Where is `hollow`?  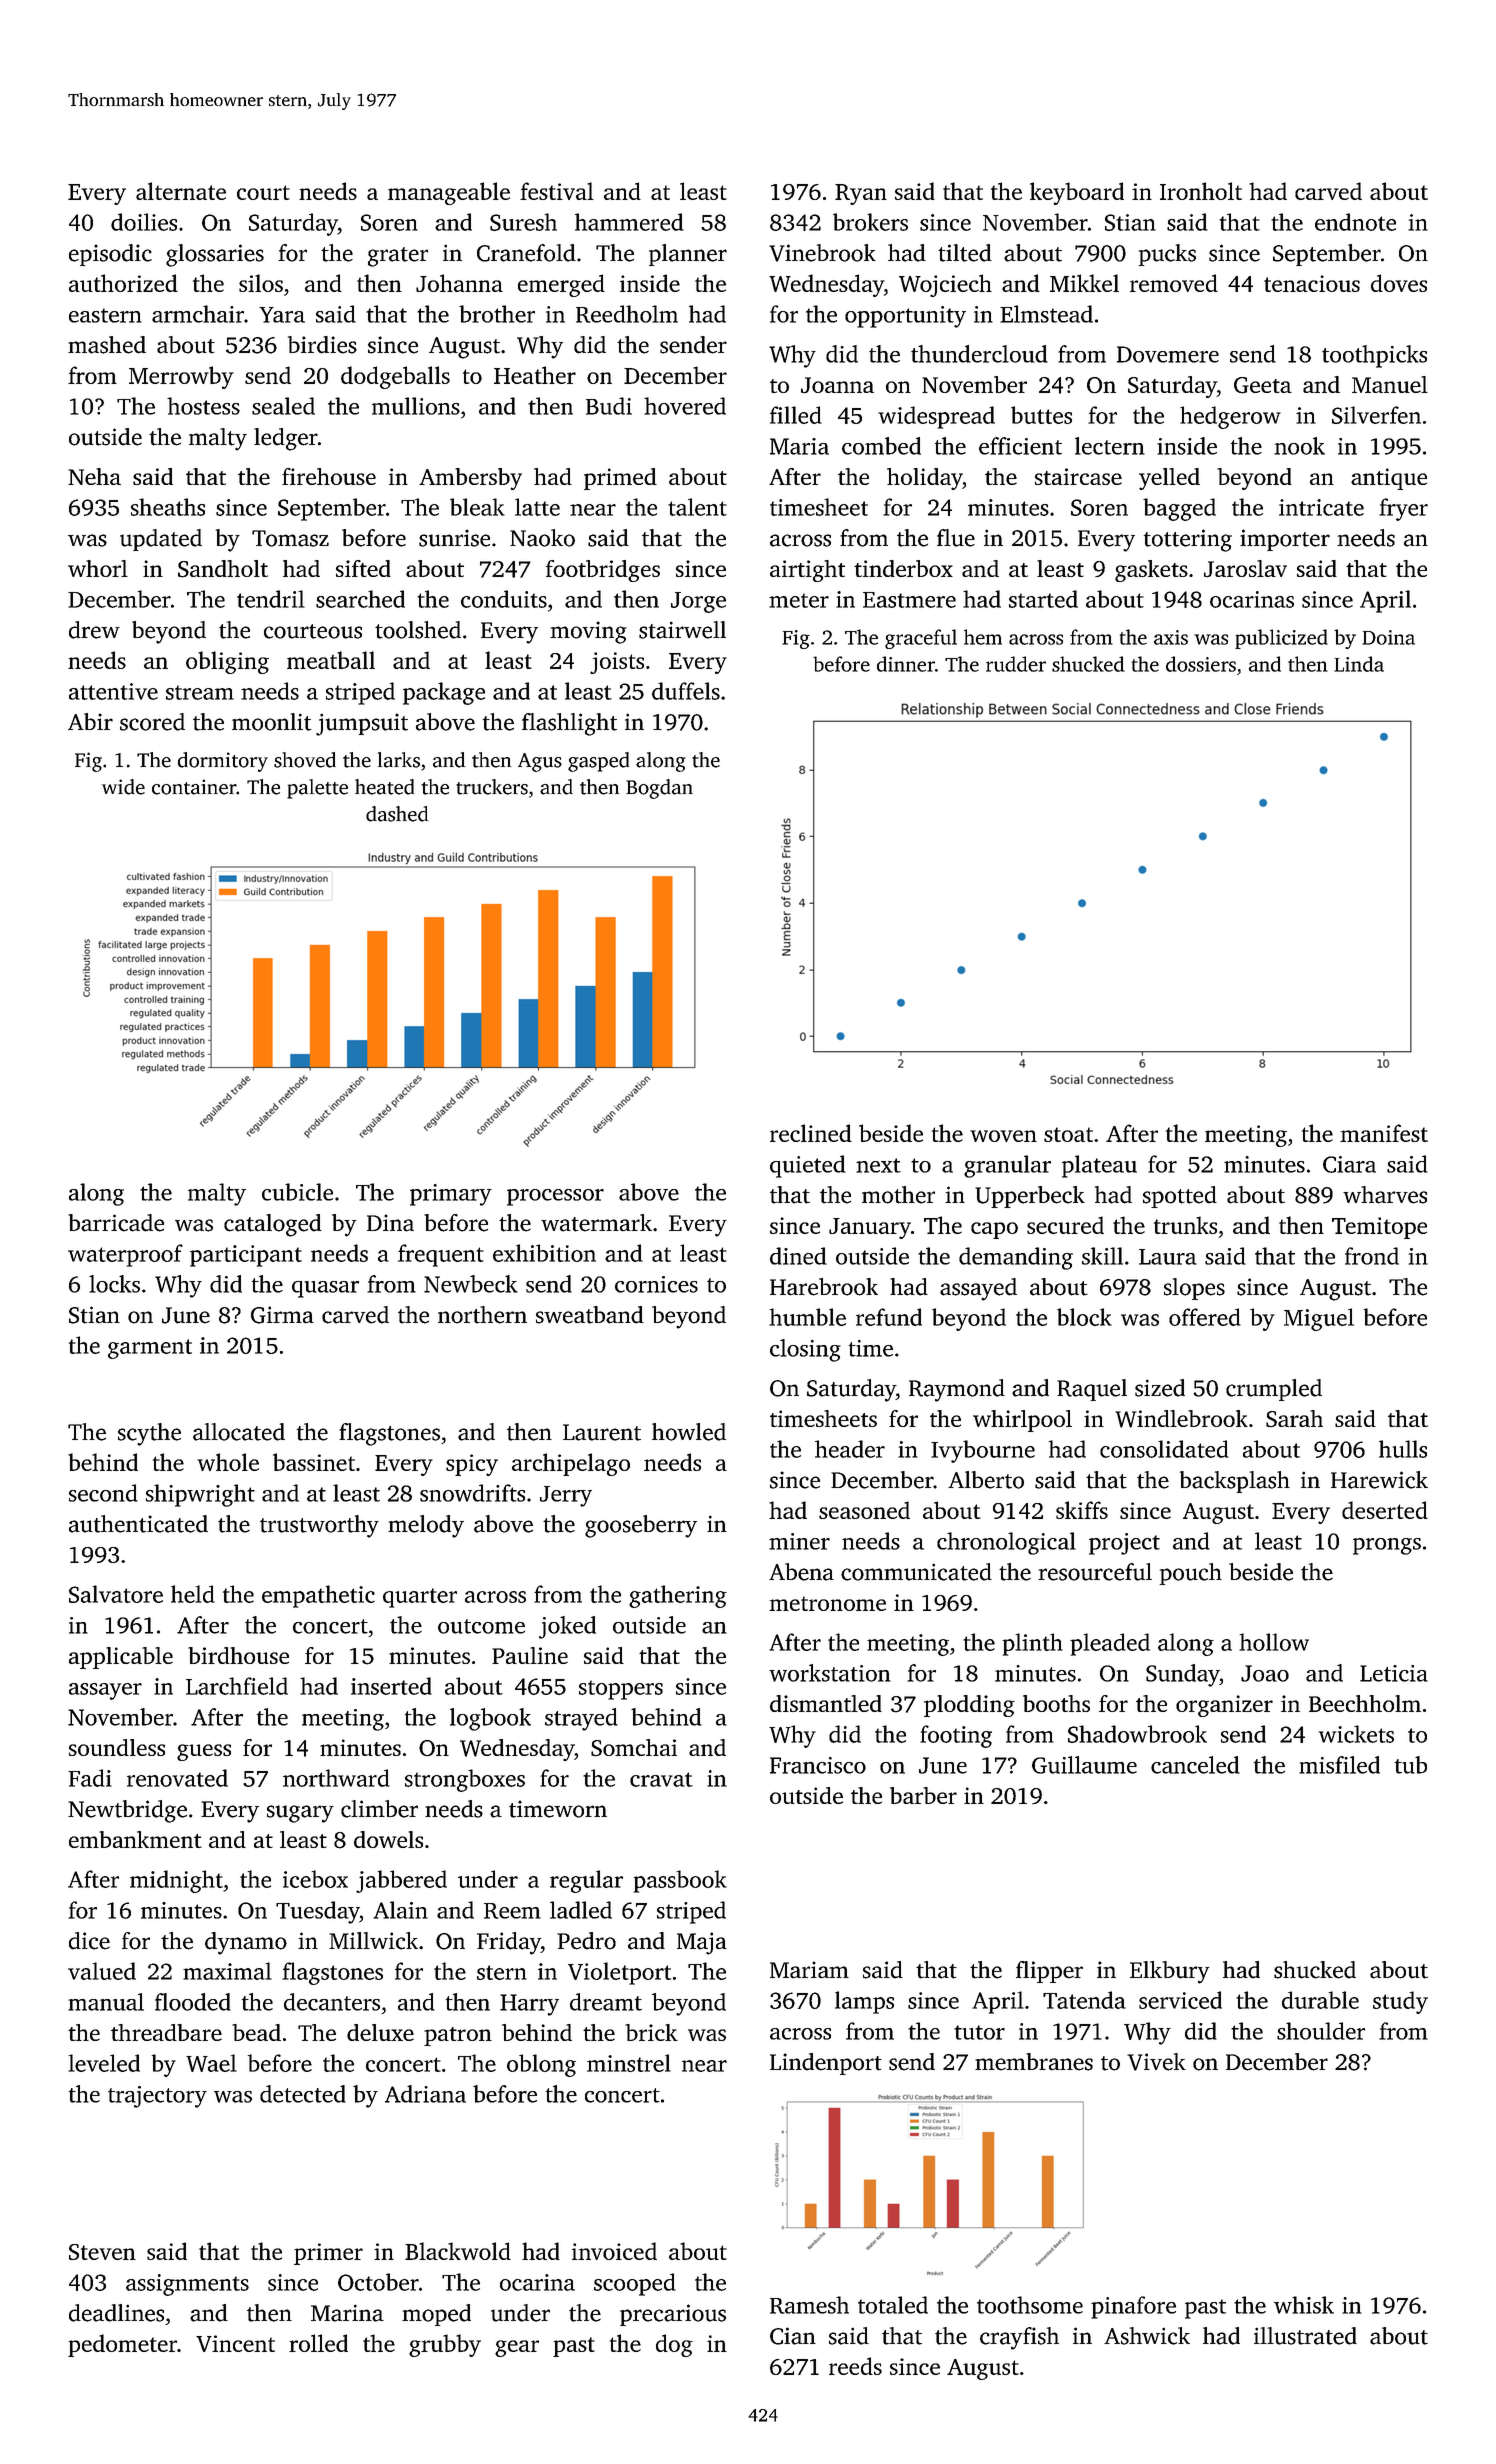 hollow is located at coordinates (1274, 1642).
